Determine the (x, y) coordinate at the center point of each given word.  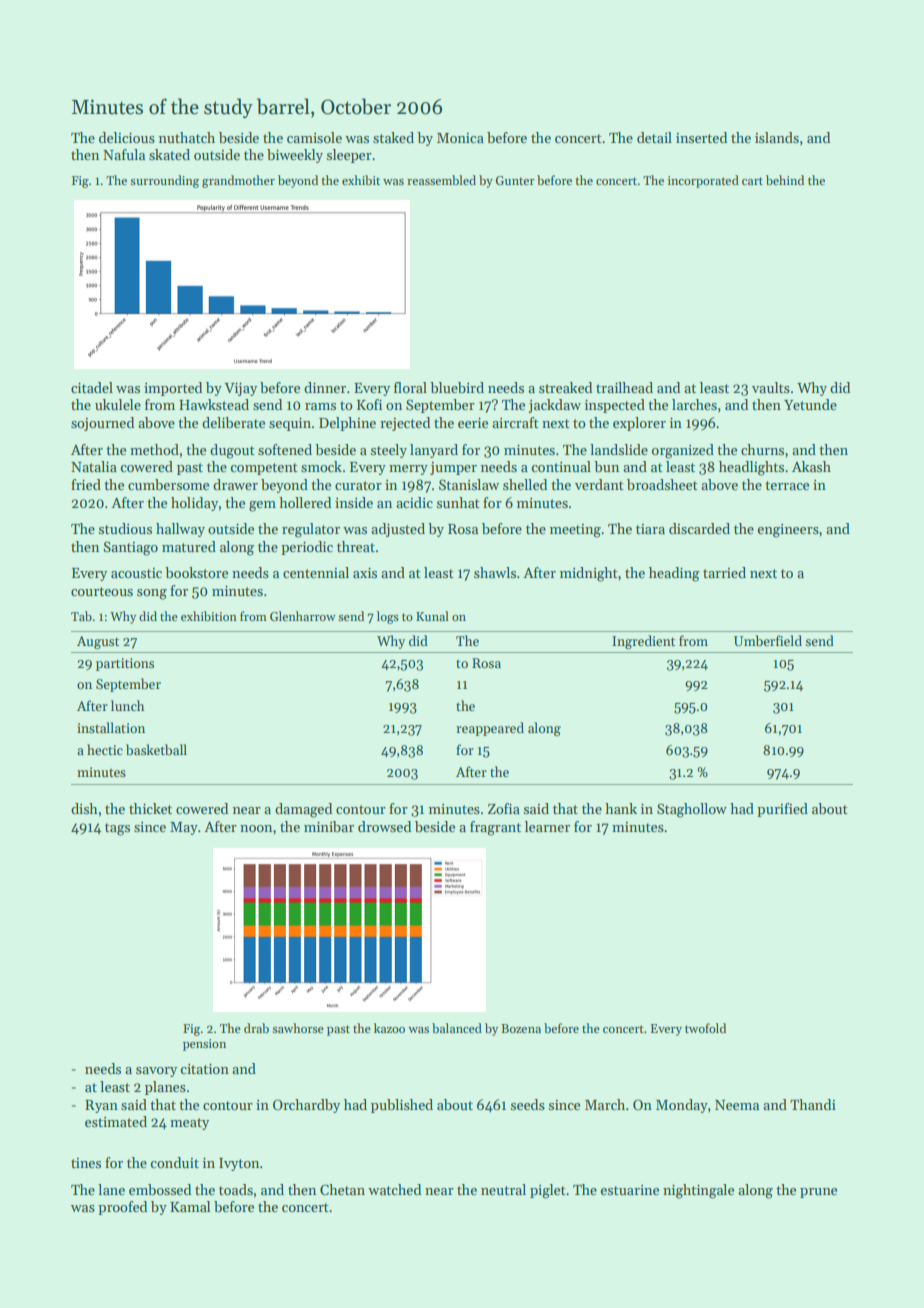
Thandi (813, 1104)
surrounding (165, 181)
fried (86, 484)
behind (785, 180)
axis (365, 573)
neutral (503, 1189)
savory (156, 1072)
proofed (122, 1208)
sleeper (349, 156)
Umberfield (768, 640)
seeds (528, 1104)
